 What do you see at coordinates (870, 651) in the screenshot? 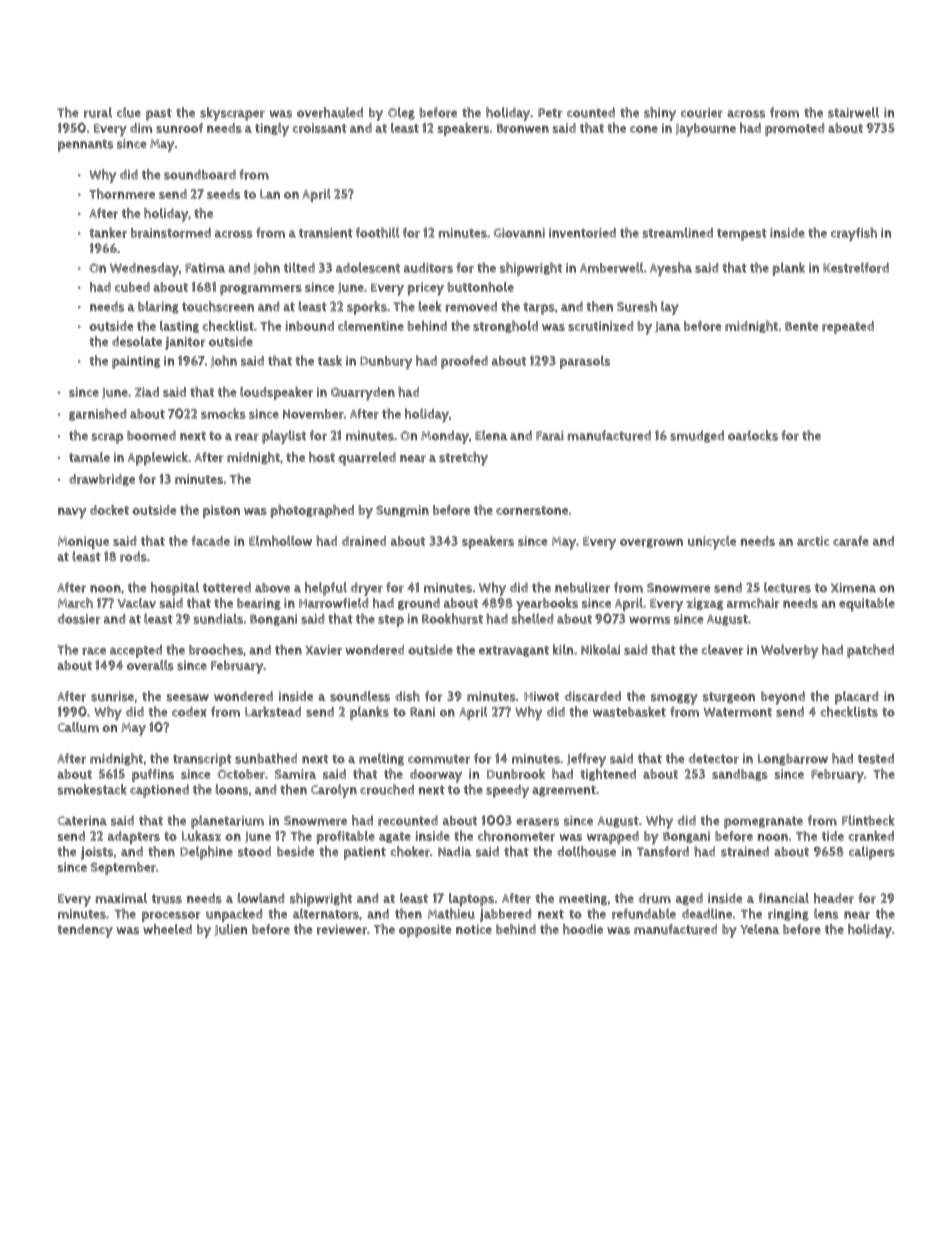
I see `patched` at bounding box center [870, 651].
